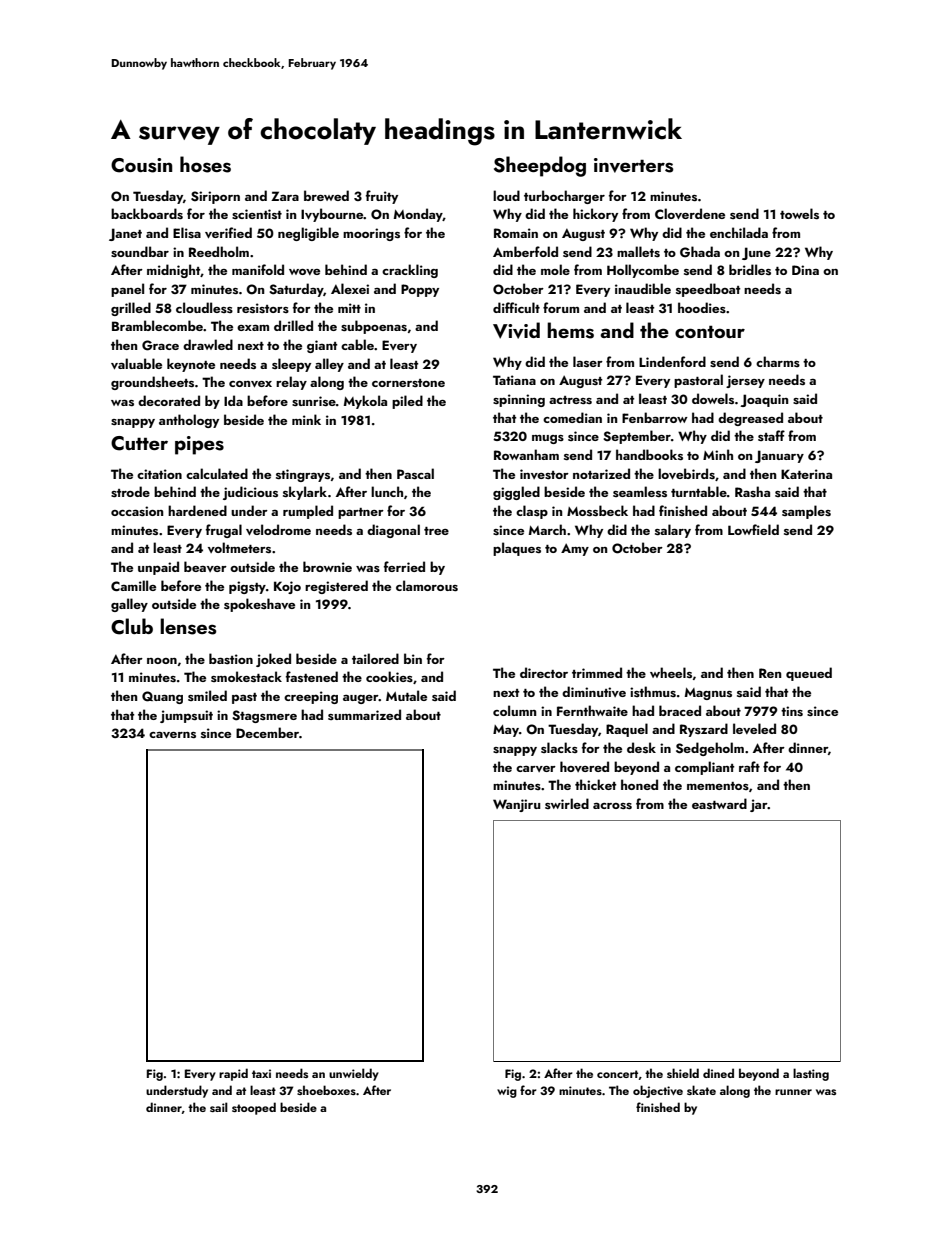 This screenshot has width=952, height=1233. I want to click on tree, so click(436, 531).
